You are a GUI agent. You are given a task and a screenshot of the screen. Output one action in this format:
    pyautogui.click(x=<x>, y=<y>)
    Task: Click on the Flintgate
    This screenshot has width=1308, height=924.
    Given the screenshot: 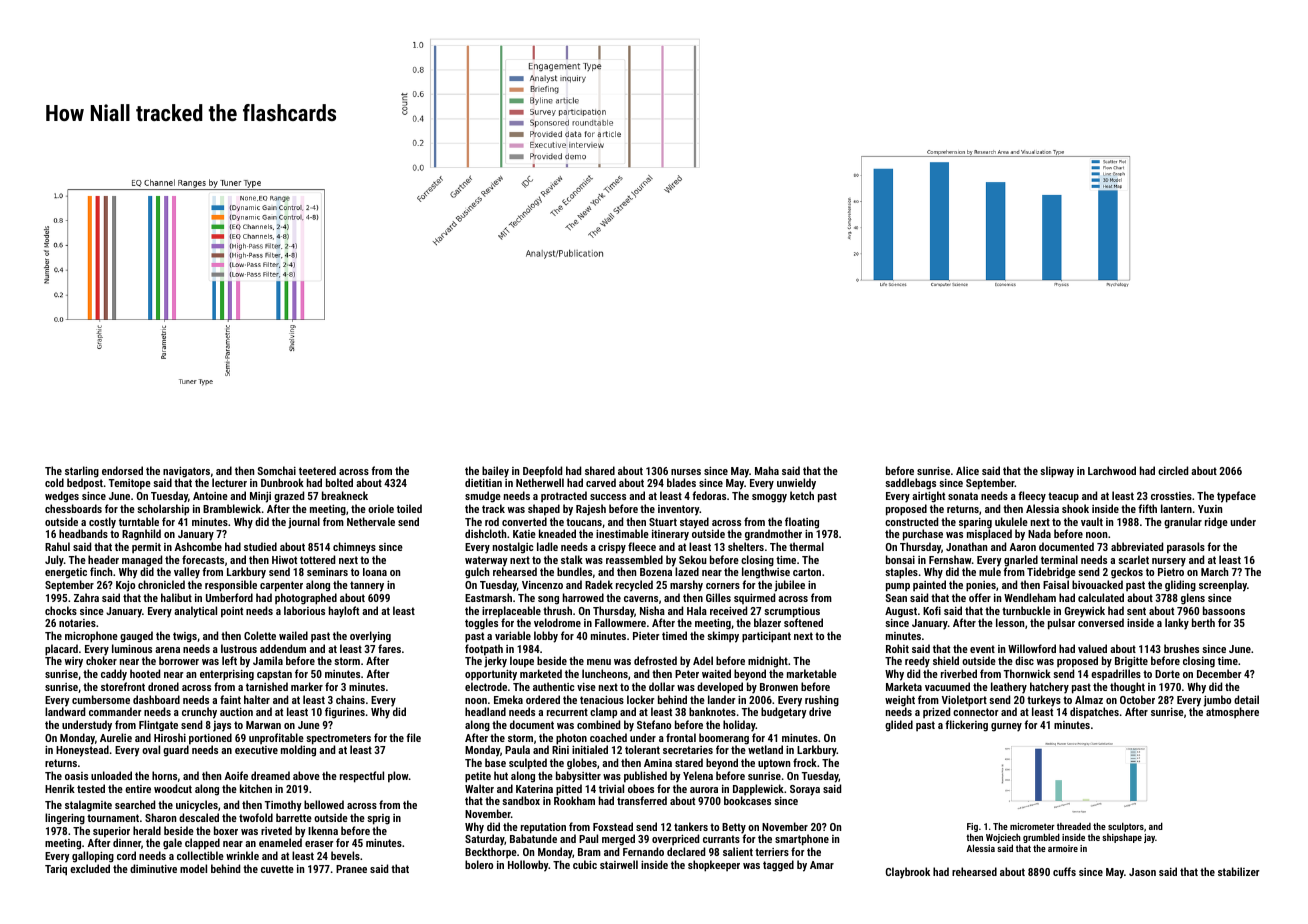 What is the action you would take?
    pyautogui.click(x=158, y=726)
